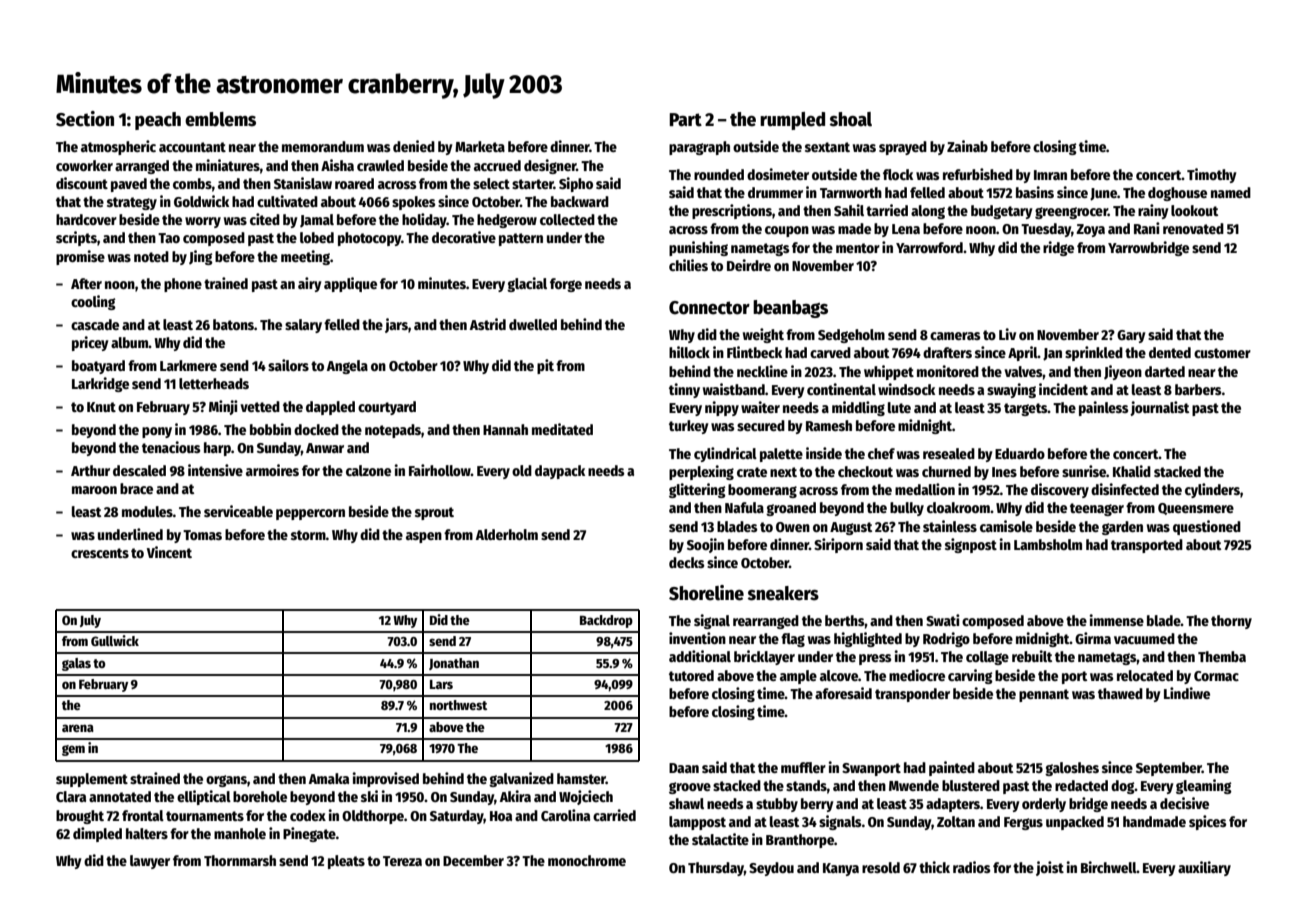 Image resolution: width=1308 pixels, height=924 pixels. What do you see at coordinates (851, 119) in the document?
I see `shoal` at bounding box center [851, 119].
